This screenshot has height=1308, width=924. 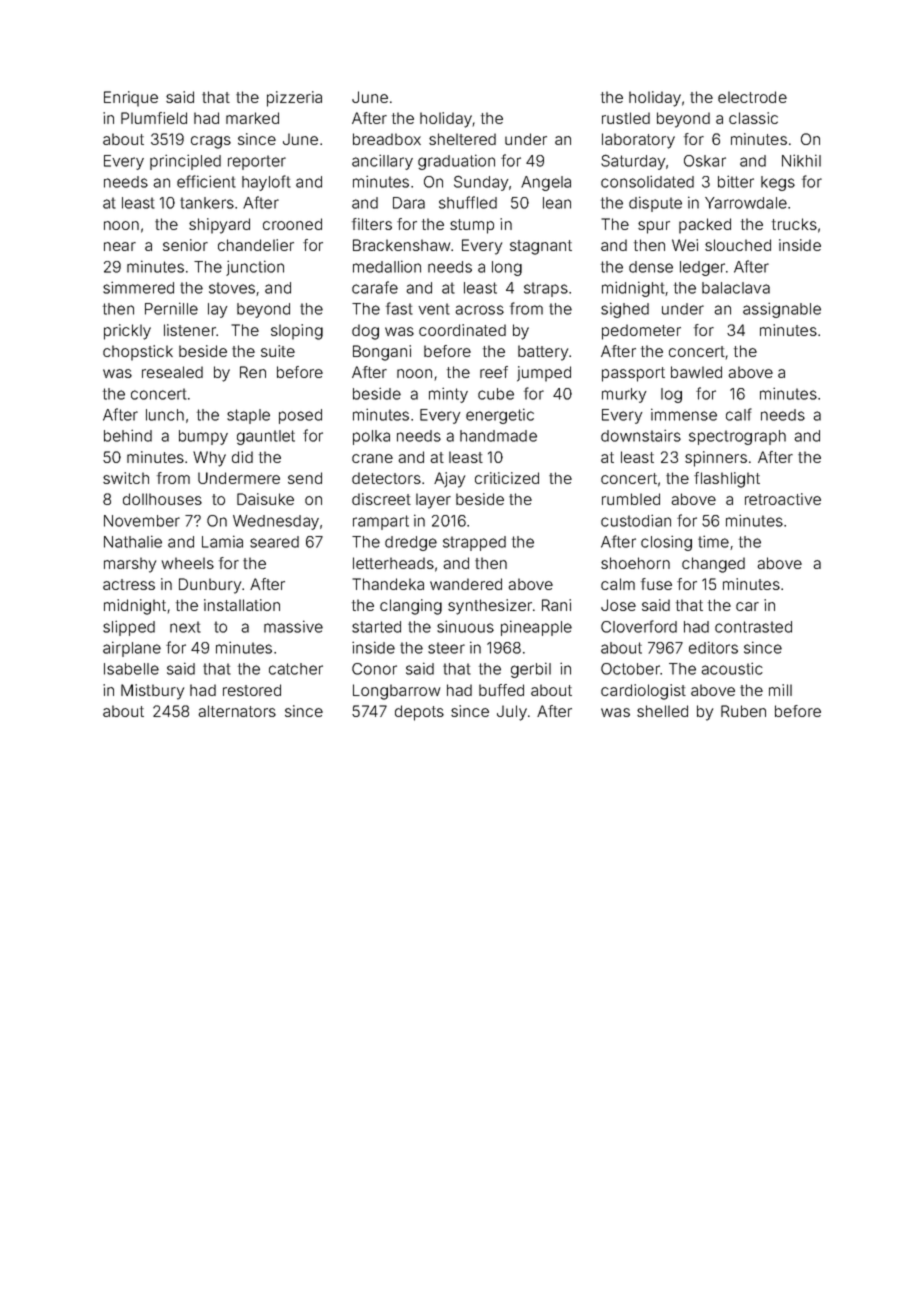 What do you see at coordinates (752, 97) in the screenshot?
I see `electrode` at bounding box center [752, 97].
